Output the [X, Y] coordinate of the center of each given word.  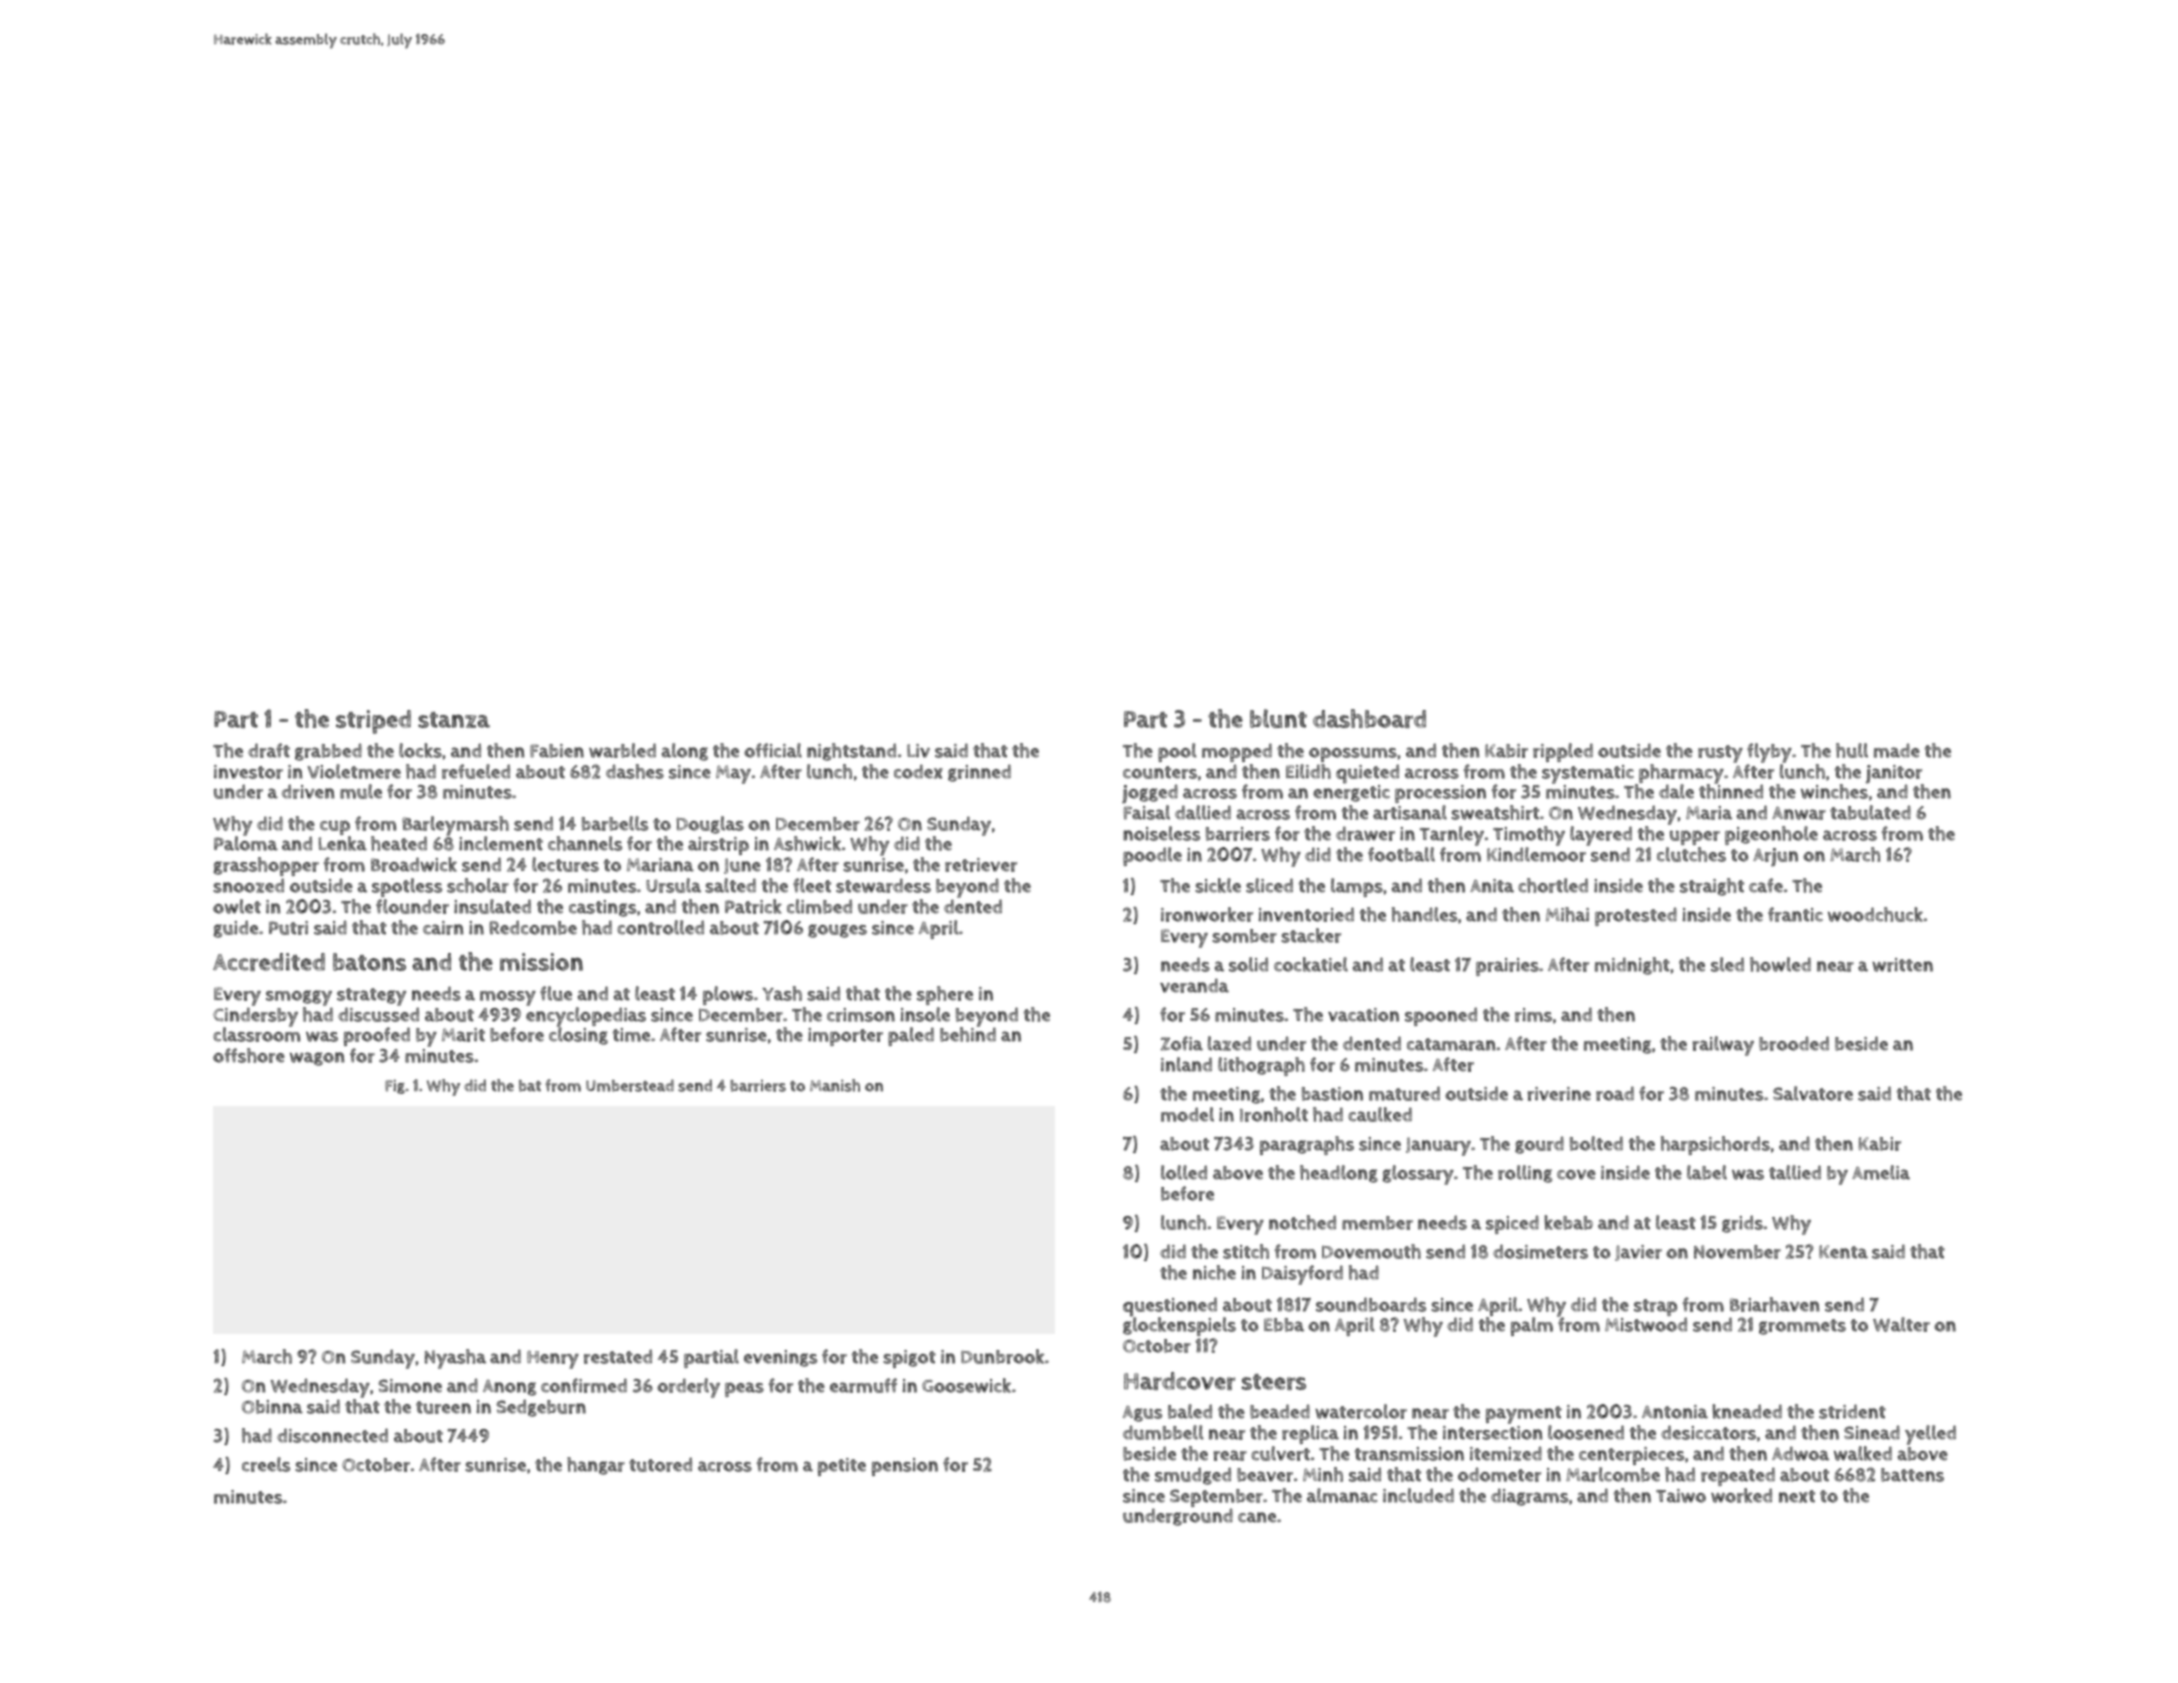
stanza [454, 720]
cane [1257, 1517]
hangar [596, 1466]
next [1797, 1496]
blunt [1278, 718]
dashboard [1369, 718]
